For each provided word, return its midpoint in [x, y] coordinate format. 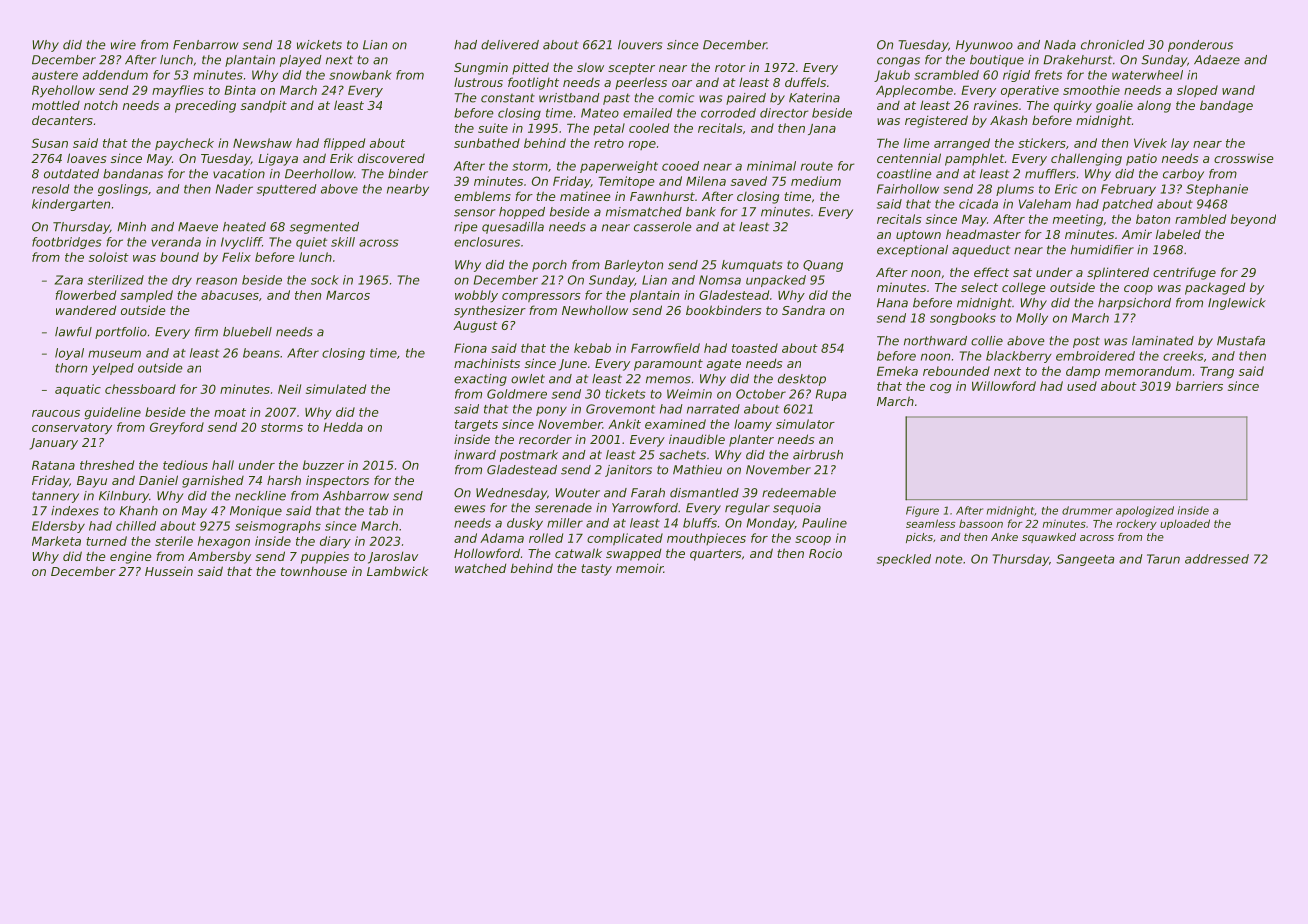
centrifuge [1184, 273]
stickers [1042, 143]
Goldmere [517, 394]
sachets [682, 455]
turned [106, 541]
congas [898, 62]
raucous [56, 413]
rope [642, 145]
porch [549, 266]
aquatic [78, 390]
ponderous [1200, 46]
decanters [62, 120]
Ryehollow [63, 91]
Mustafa [1241, 341]
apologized [1145, 511]
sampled [146, 296]
